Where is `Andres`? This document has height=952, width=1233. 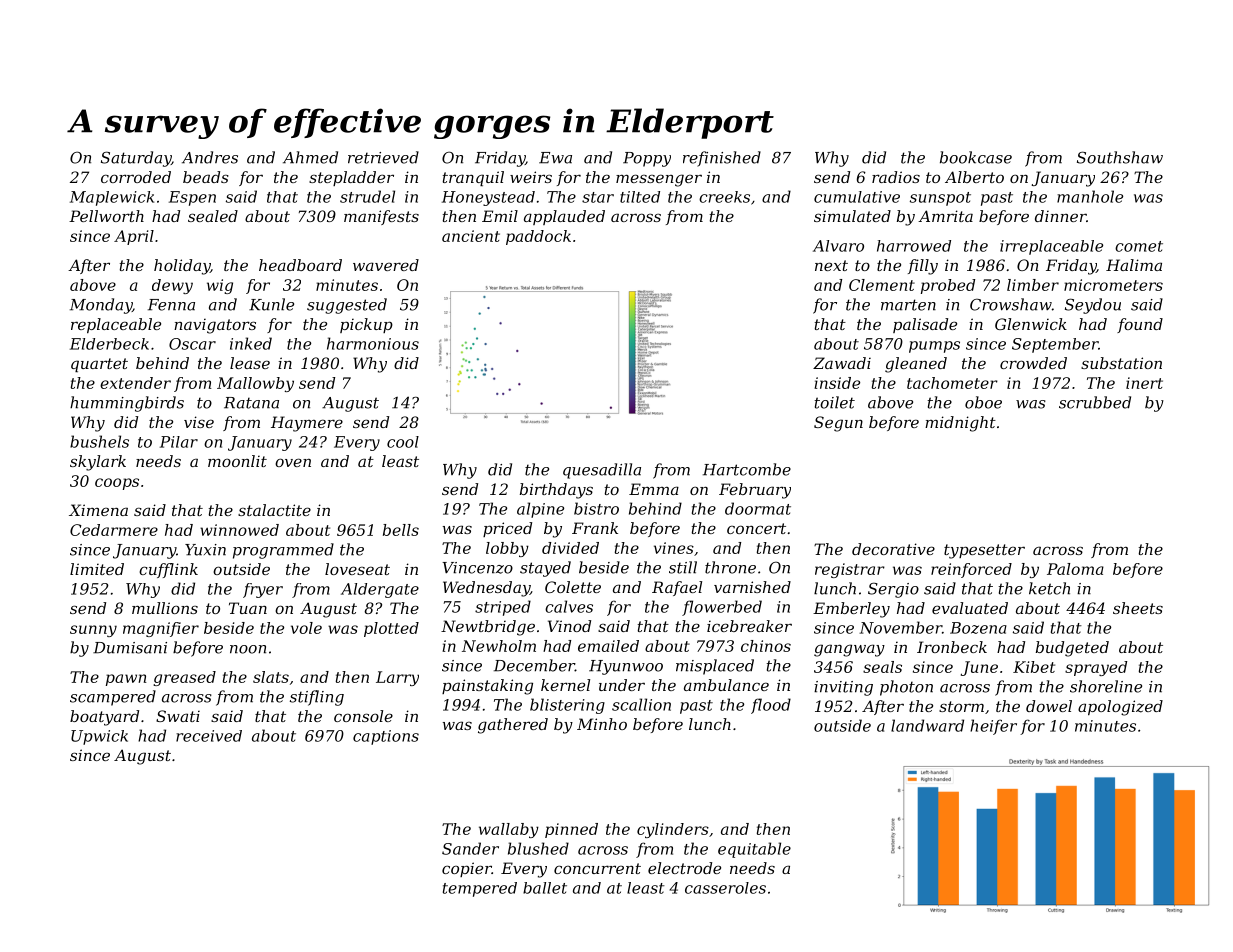
Andres is located at coordinates (210, 157).
